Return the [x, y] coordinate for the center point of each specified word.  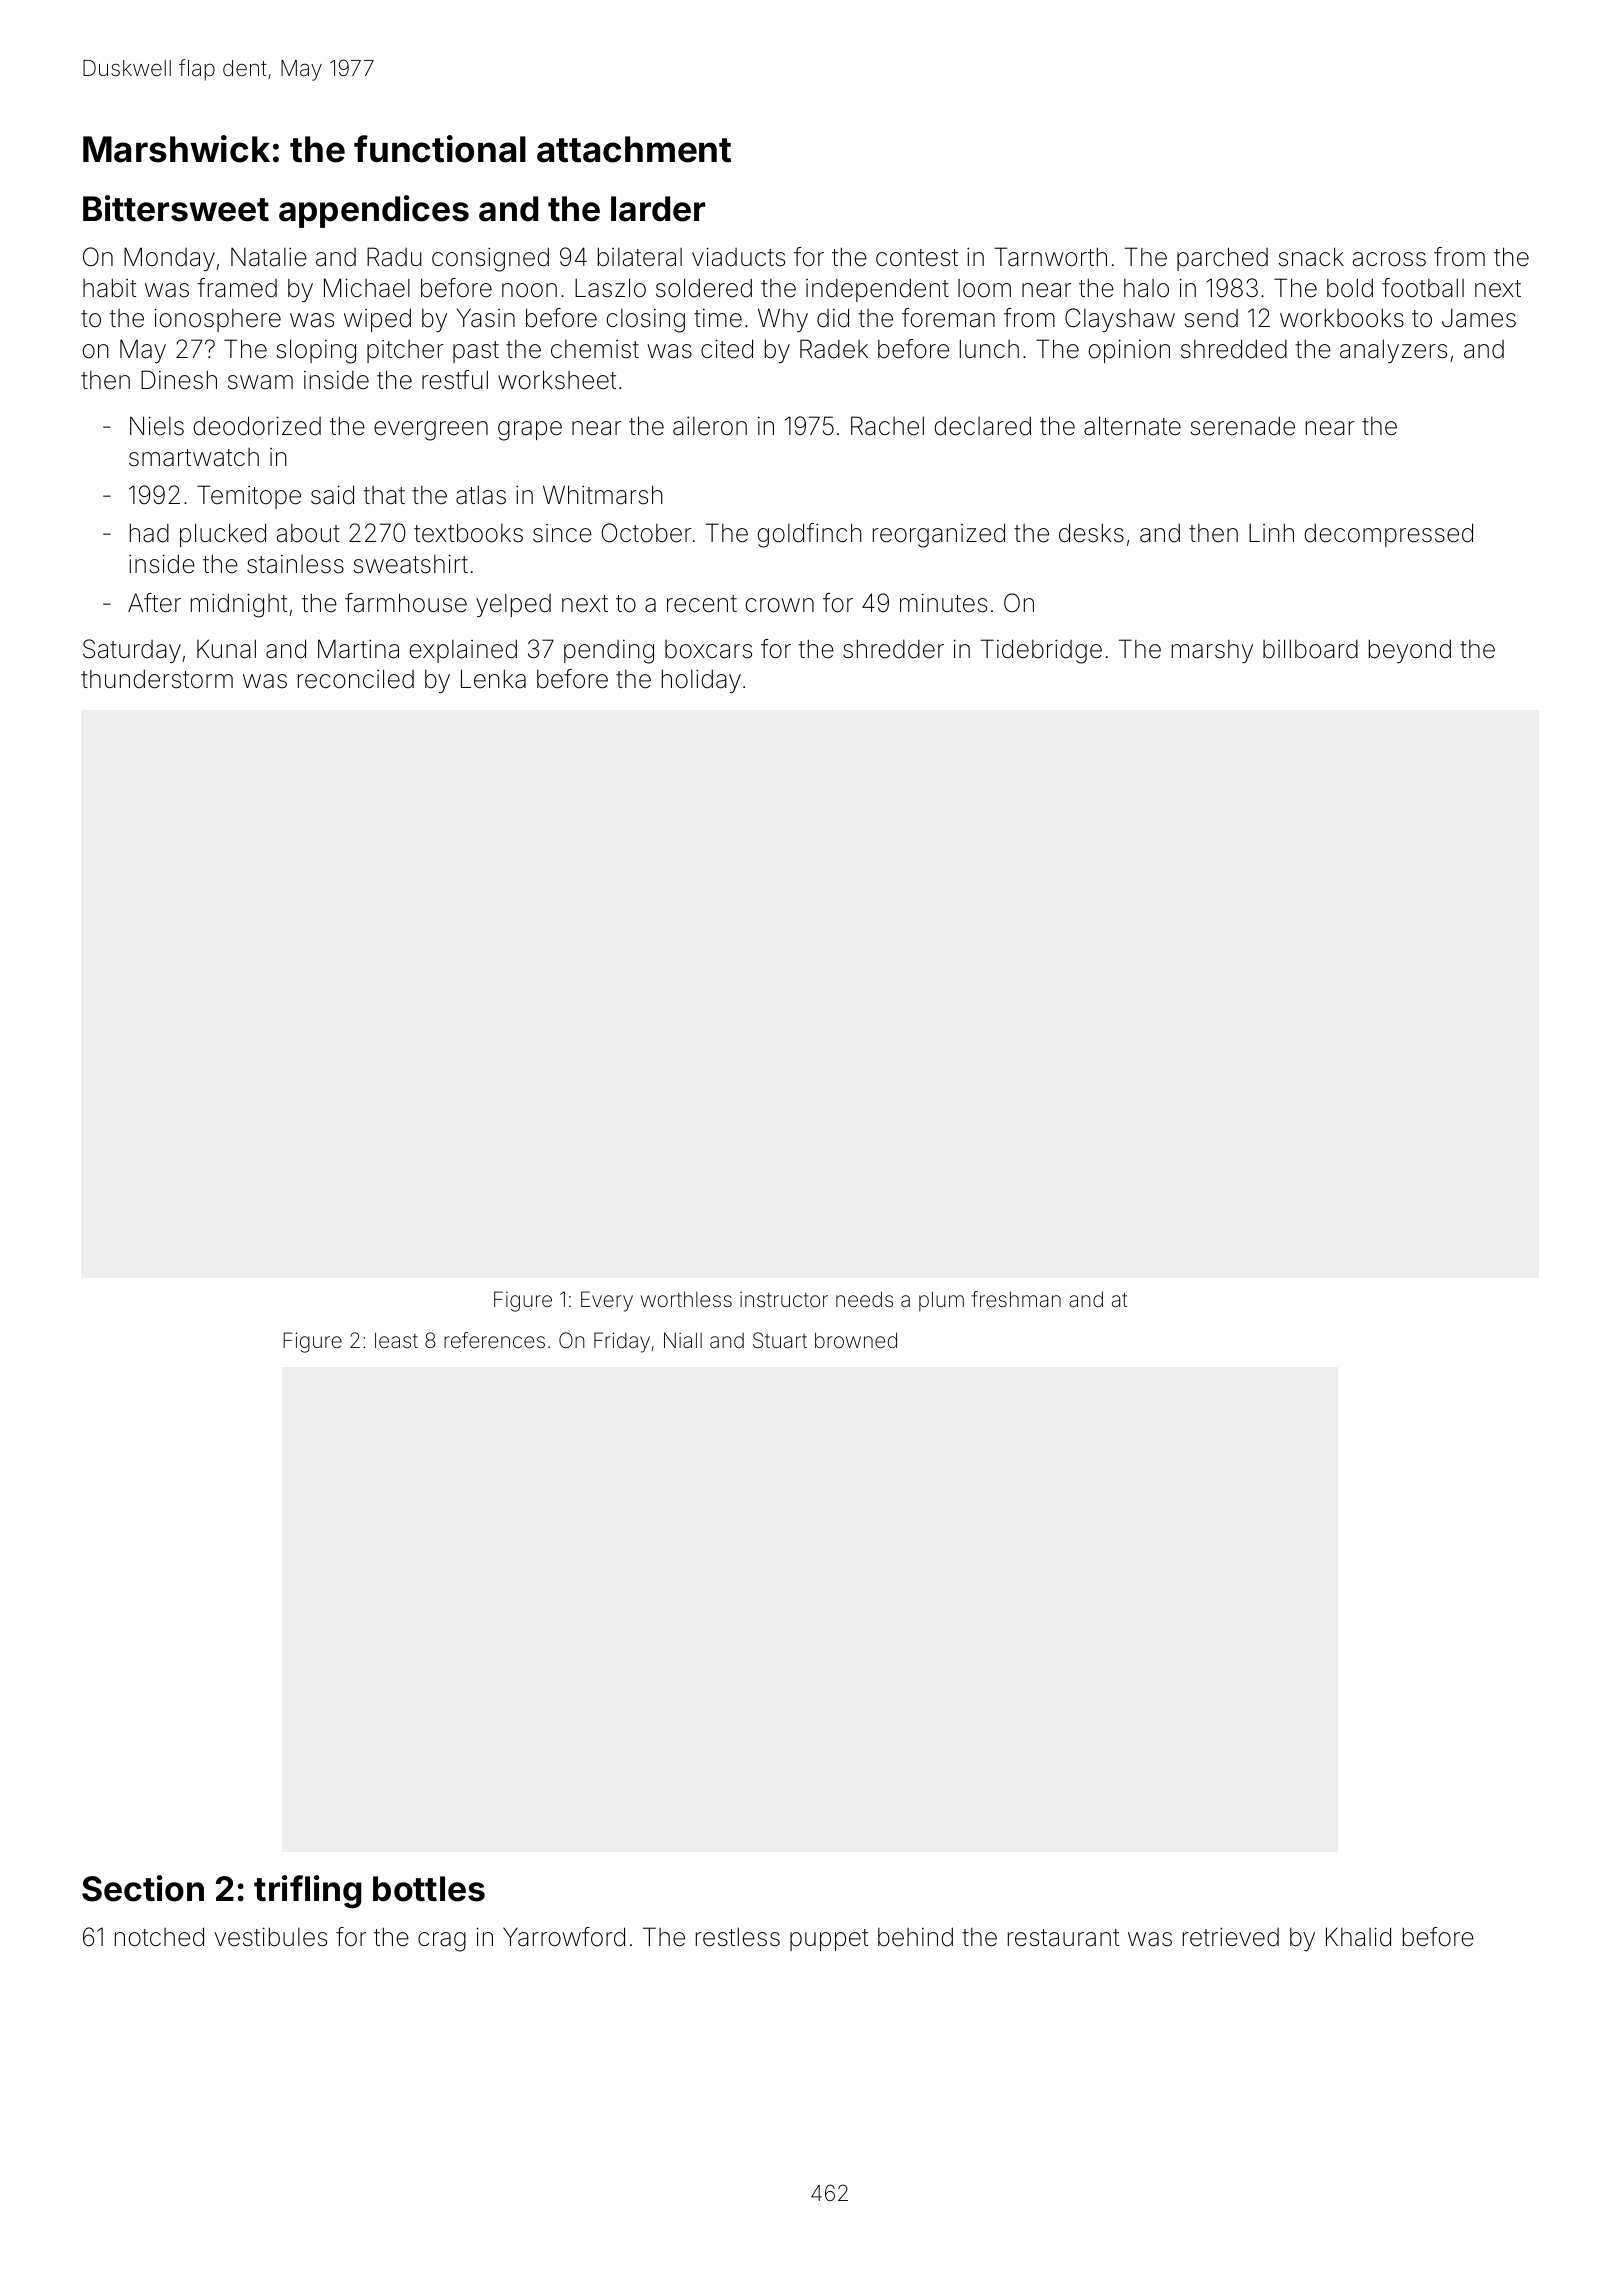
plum [941, 1301]
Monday [169, 259]
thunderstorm [157, 679]
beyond [1410, 651]
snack [1311, 257]
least [396, 1340]
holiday [701, 681]
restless [738, 1937]
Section [143, 1888]
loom [984, 288]
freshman [1016, 1299]
